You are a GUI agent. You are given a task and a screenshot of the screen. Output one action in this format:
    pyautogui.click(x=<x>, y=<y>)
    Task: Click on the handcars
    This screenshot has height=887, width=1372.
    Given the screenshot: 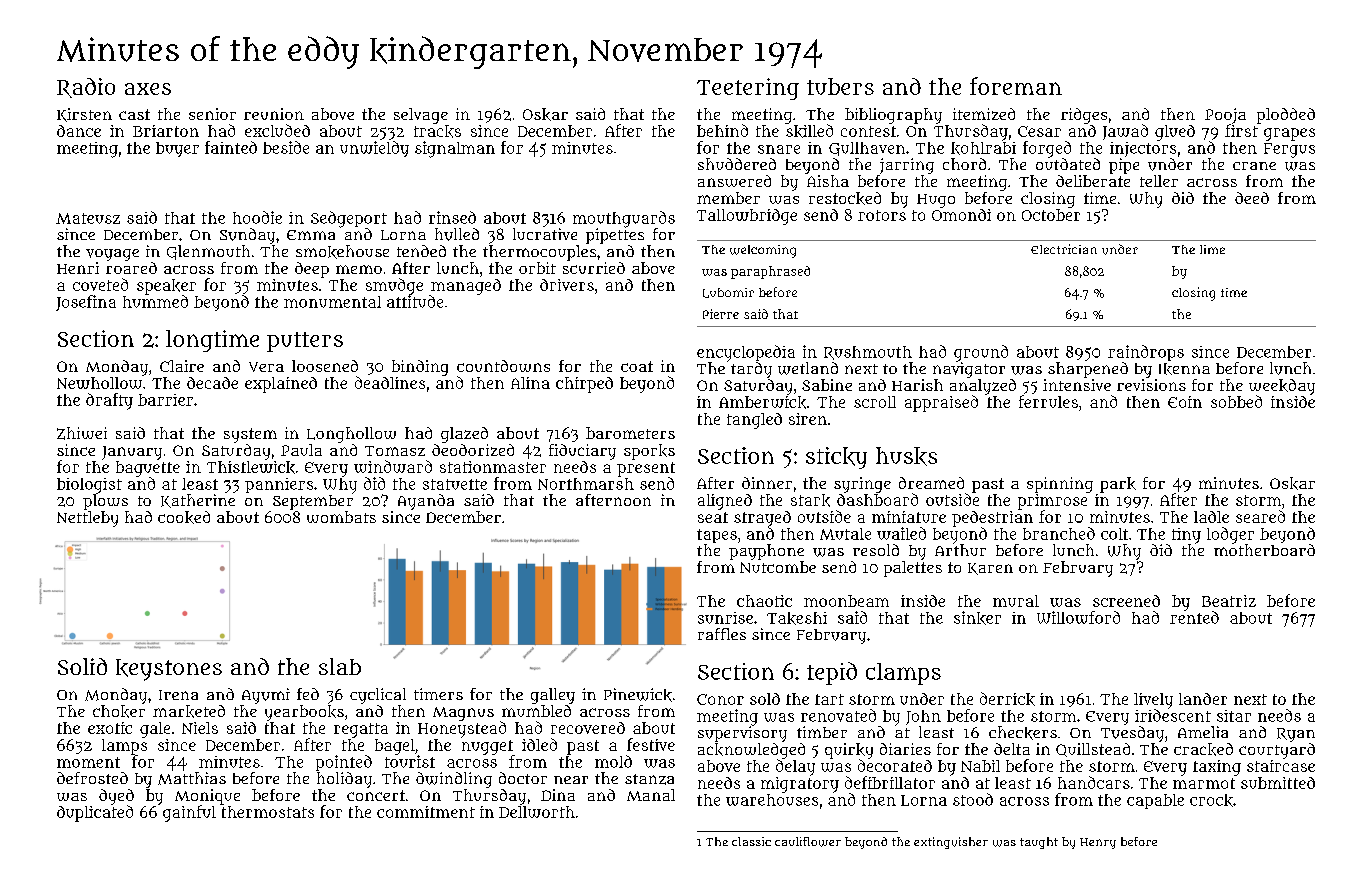 What is the action you would take?
    pyautogui.click(x=1094, y=782)
